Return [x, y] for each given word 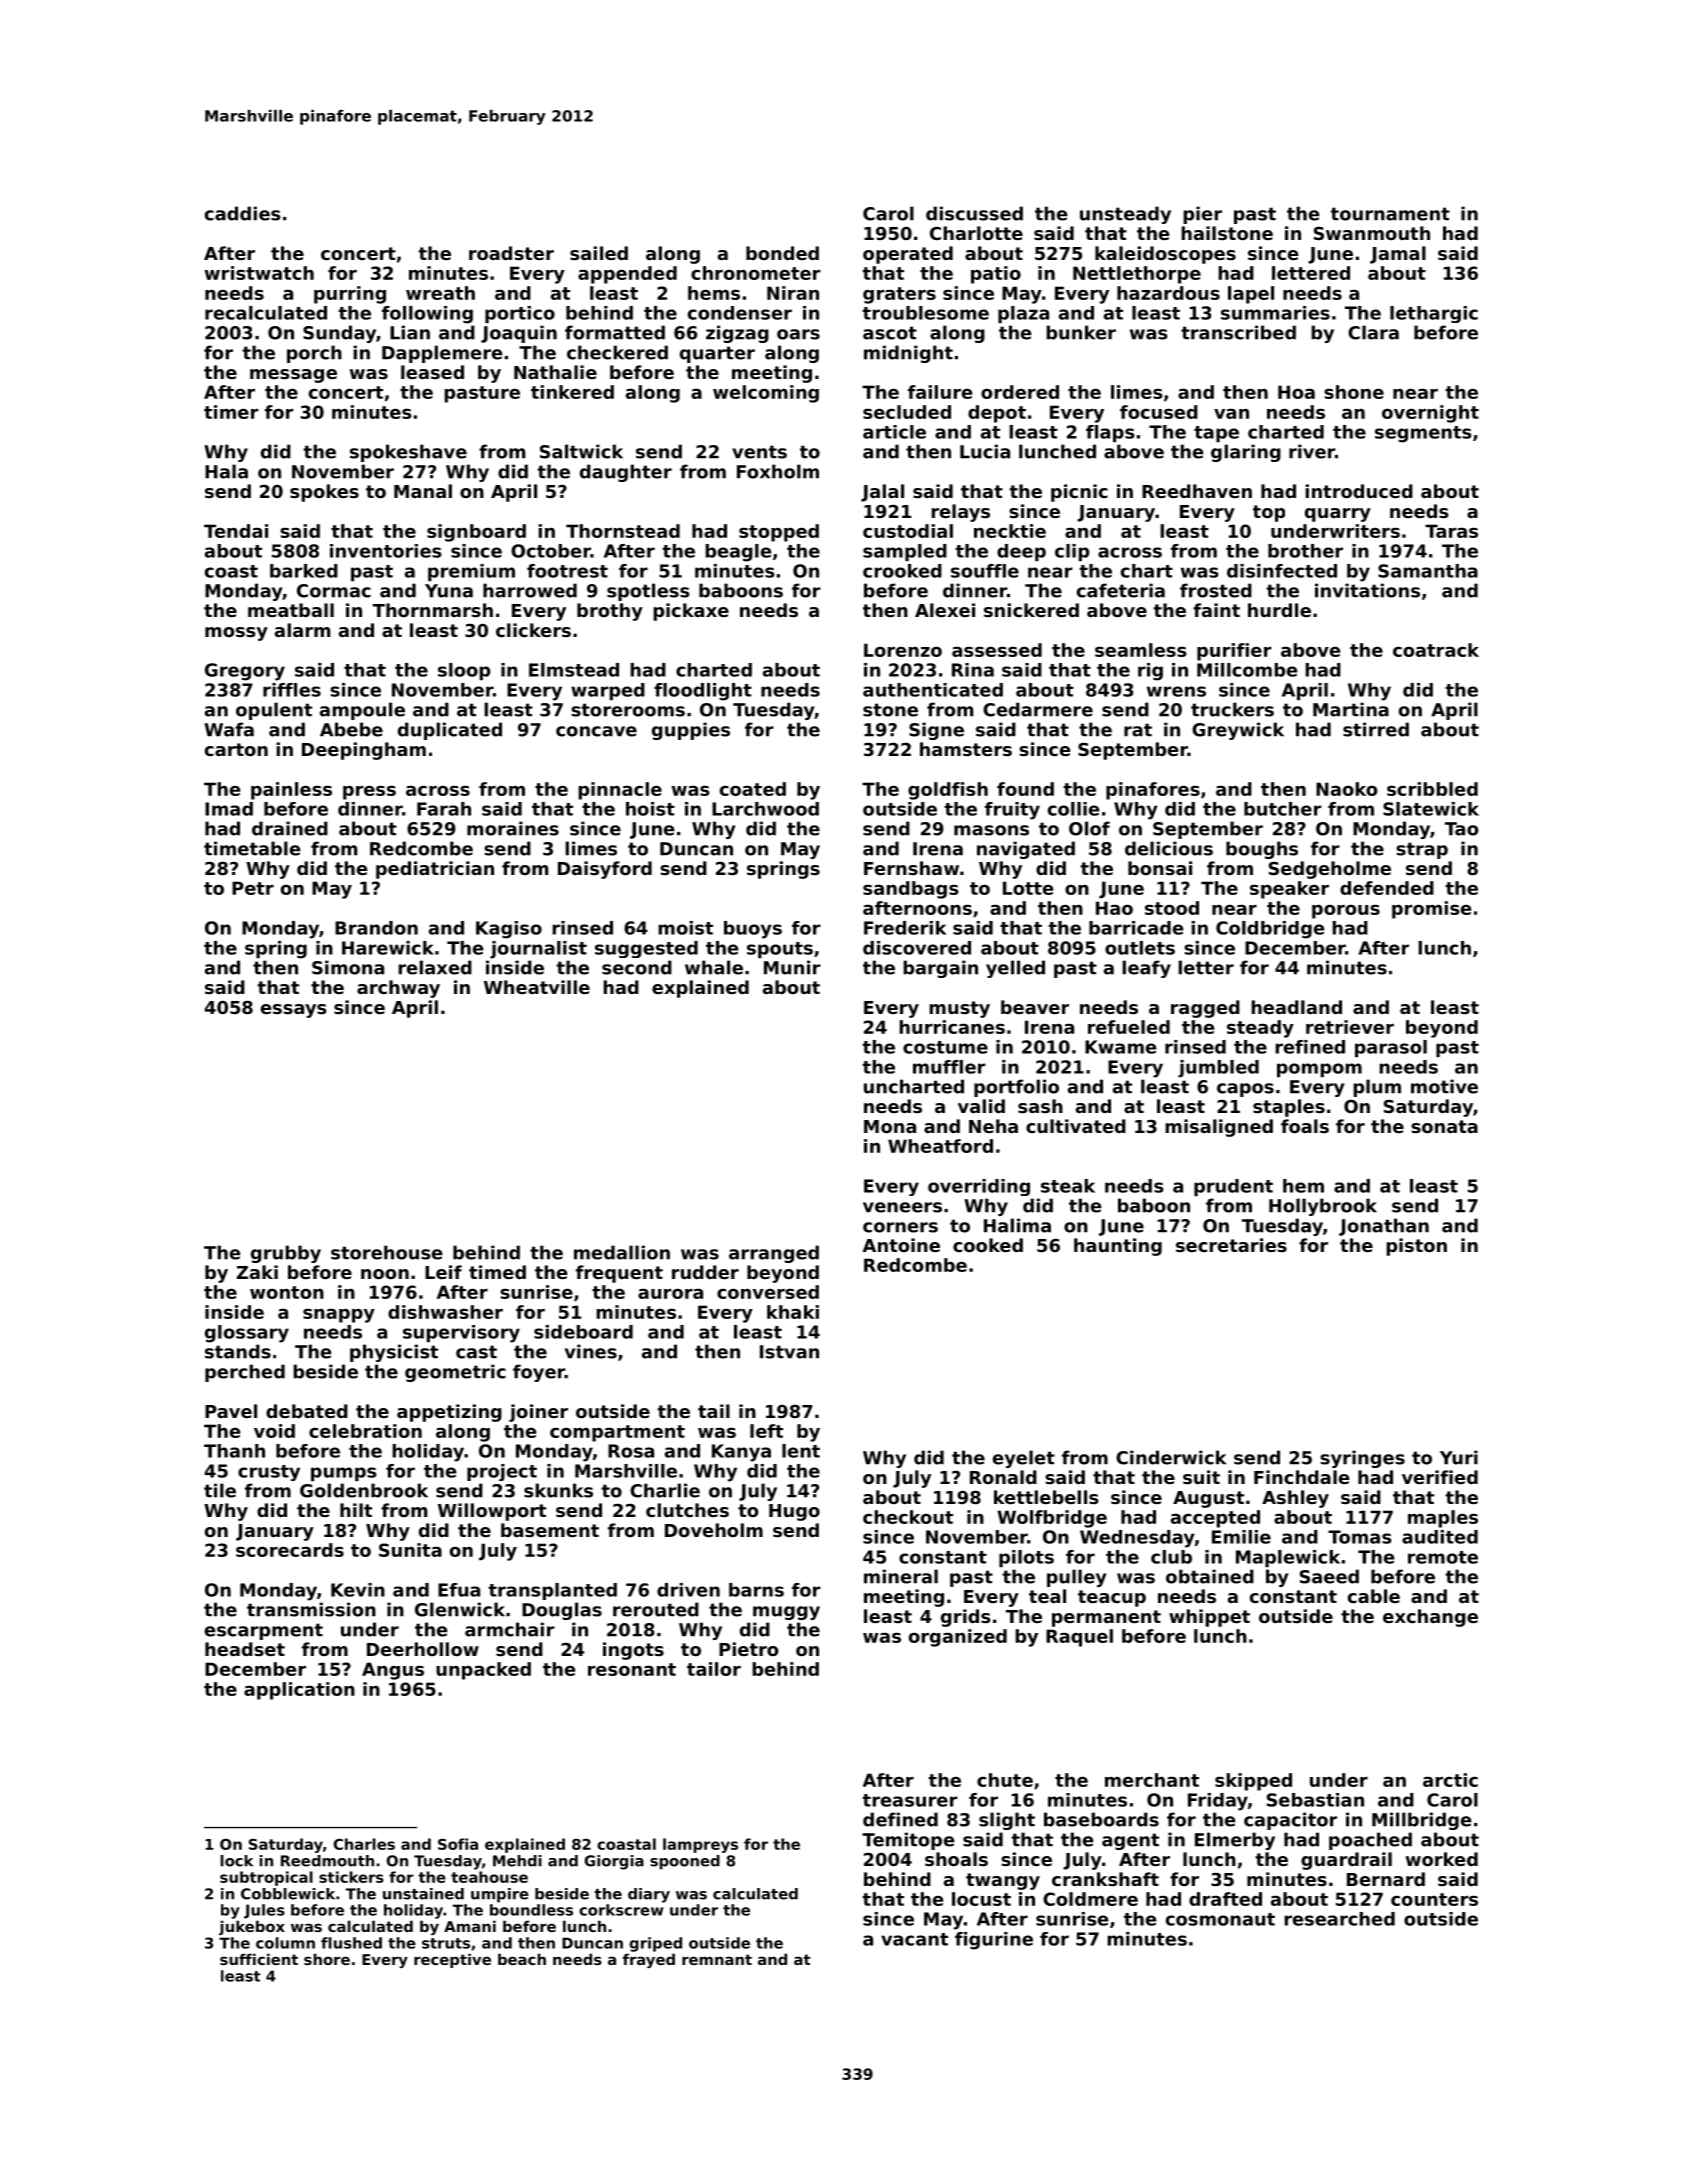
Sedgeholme [1330, 870]
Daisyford [605, 870]
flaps [1110, 433]
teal [1047, 1596]
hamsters [966, 749]
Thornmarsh [433, 610]
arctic [1450, 1780]
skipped [1253, 1782]
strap [1422, 850]
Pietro [748, 1649]
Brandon [376, 928]
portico [520, 314]
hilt [356, 1510]
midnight [908, 354]
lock [236, 1861]
